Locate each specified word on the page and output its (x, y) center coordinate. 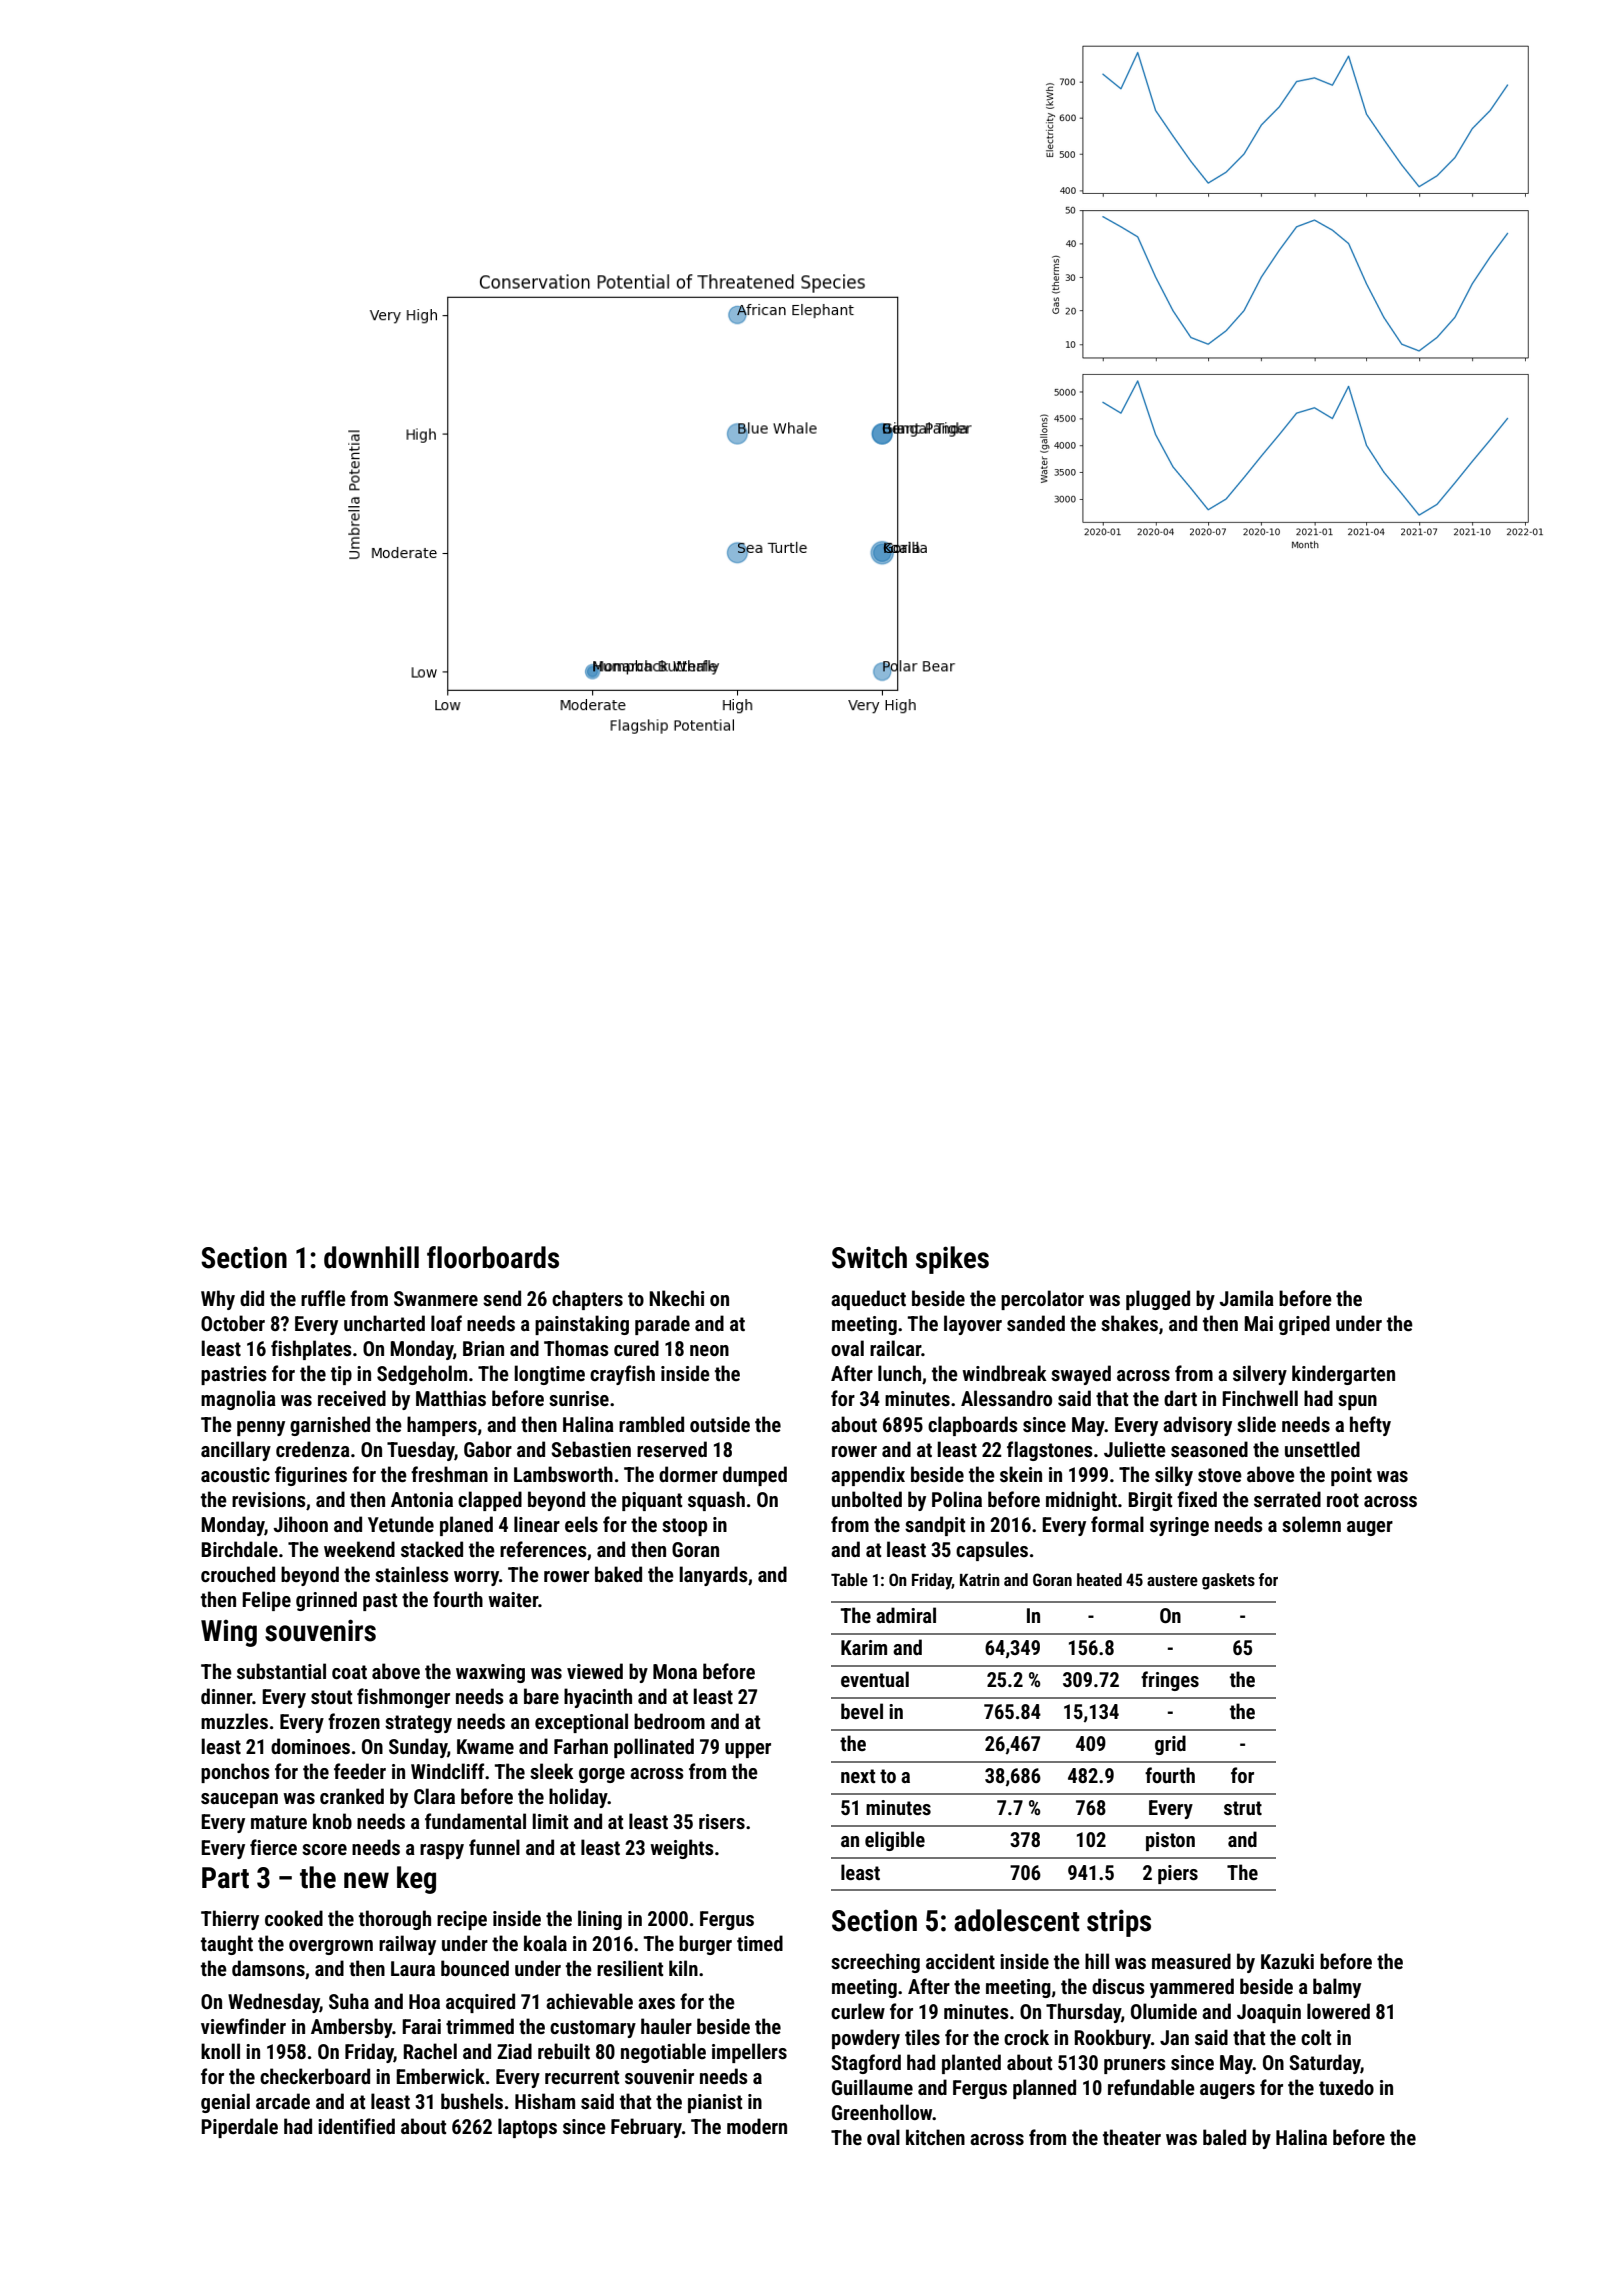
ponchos (235, 1773)
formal (1117, 1524)
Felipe (266, 1601)
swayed (1081, 1375)
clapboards (973, 1426)
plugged (1158, 1300)
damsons (268, 1968)
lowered (1338, 2011)
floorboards (493, 1257)
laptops (527, 2128)
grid (1170, 1745)
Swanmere (436, 1298)
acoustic (235, 1474)
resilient (630, 1968)
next (858, 1776)
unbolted (867, 1499)
